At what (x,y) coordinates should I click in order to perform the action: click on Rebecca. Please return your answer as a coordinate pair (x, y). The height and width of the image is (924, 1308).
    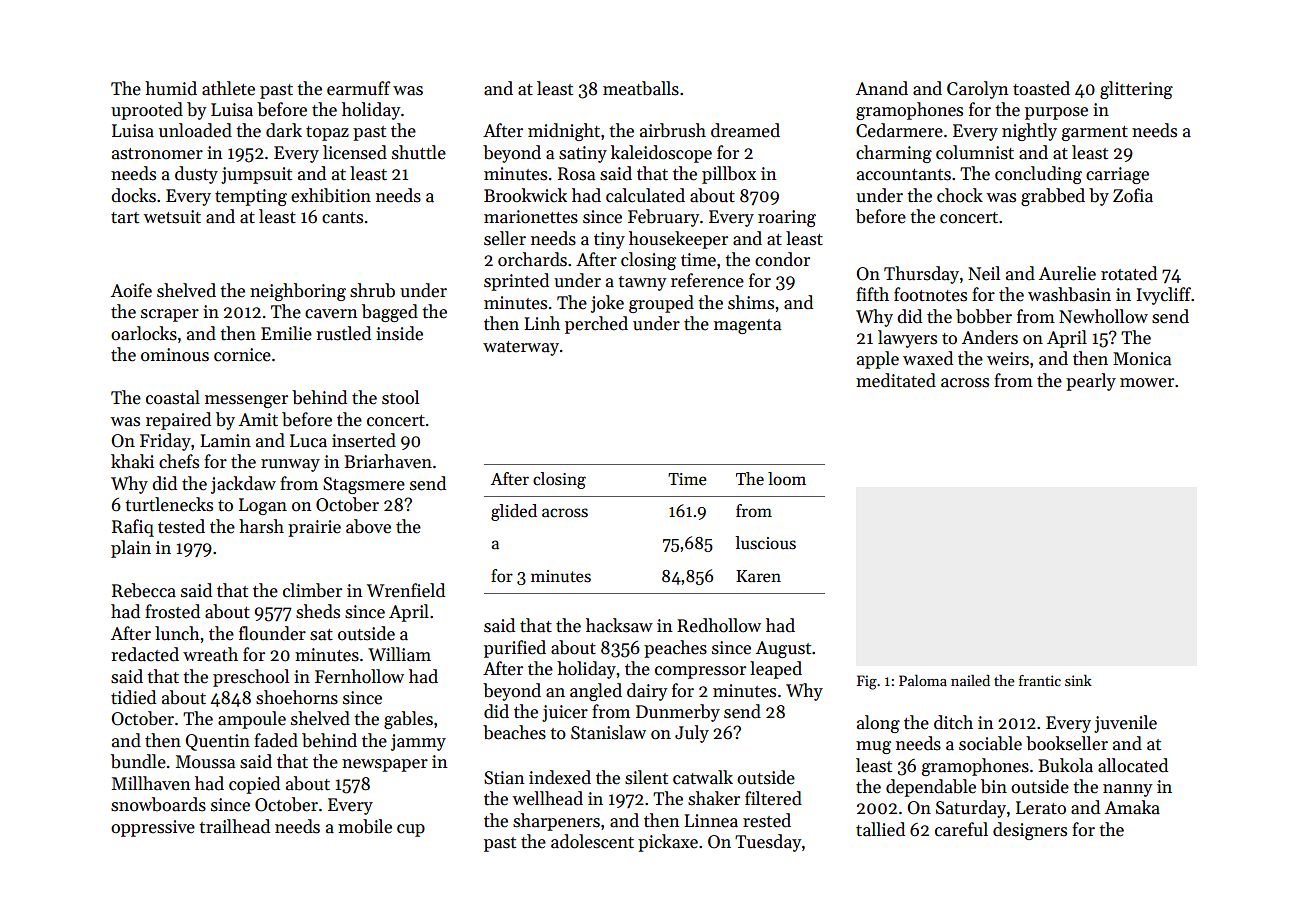
    Looking at the image, I should click on (144, 590).
